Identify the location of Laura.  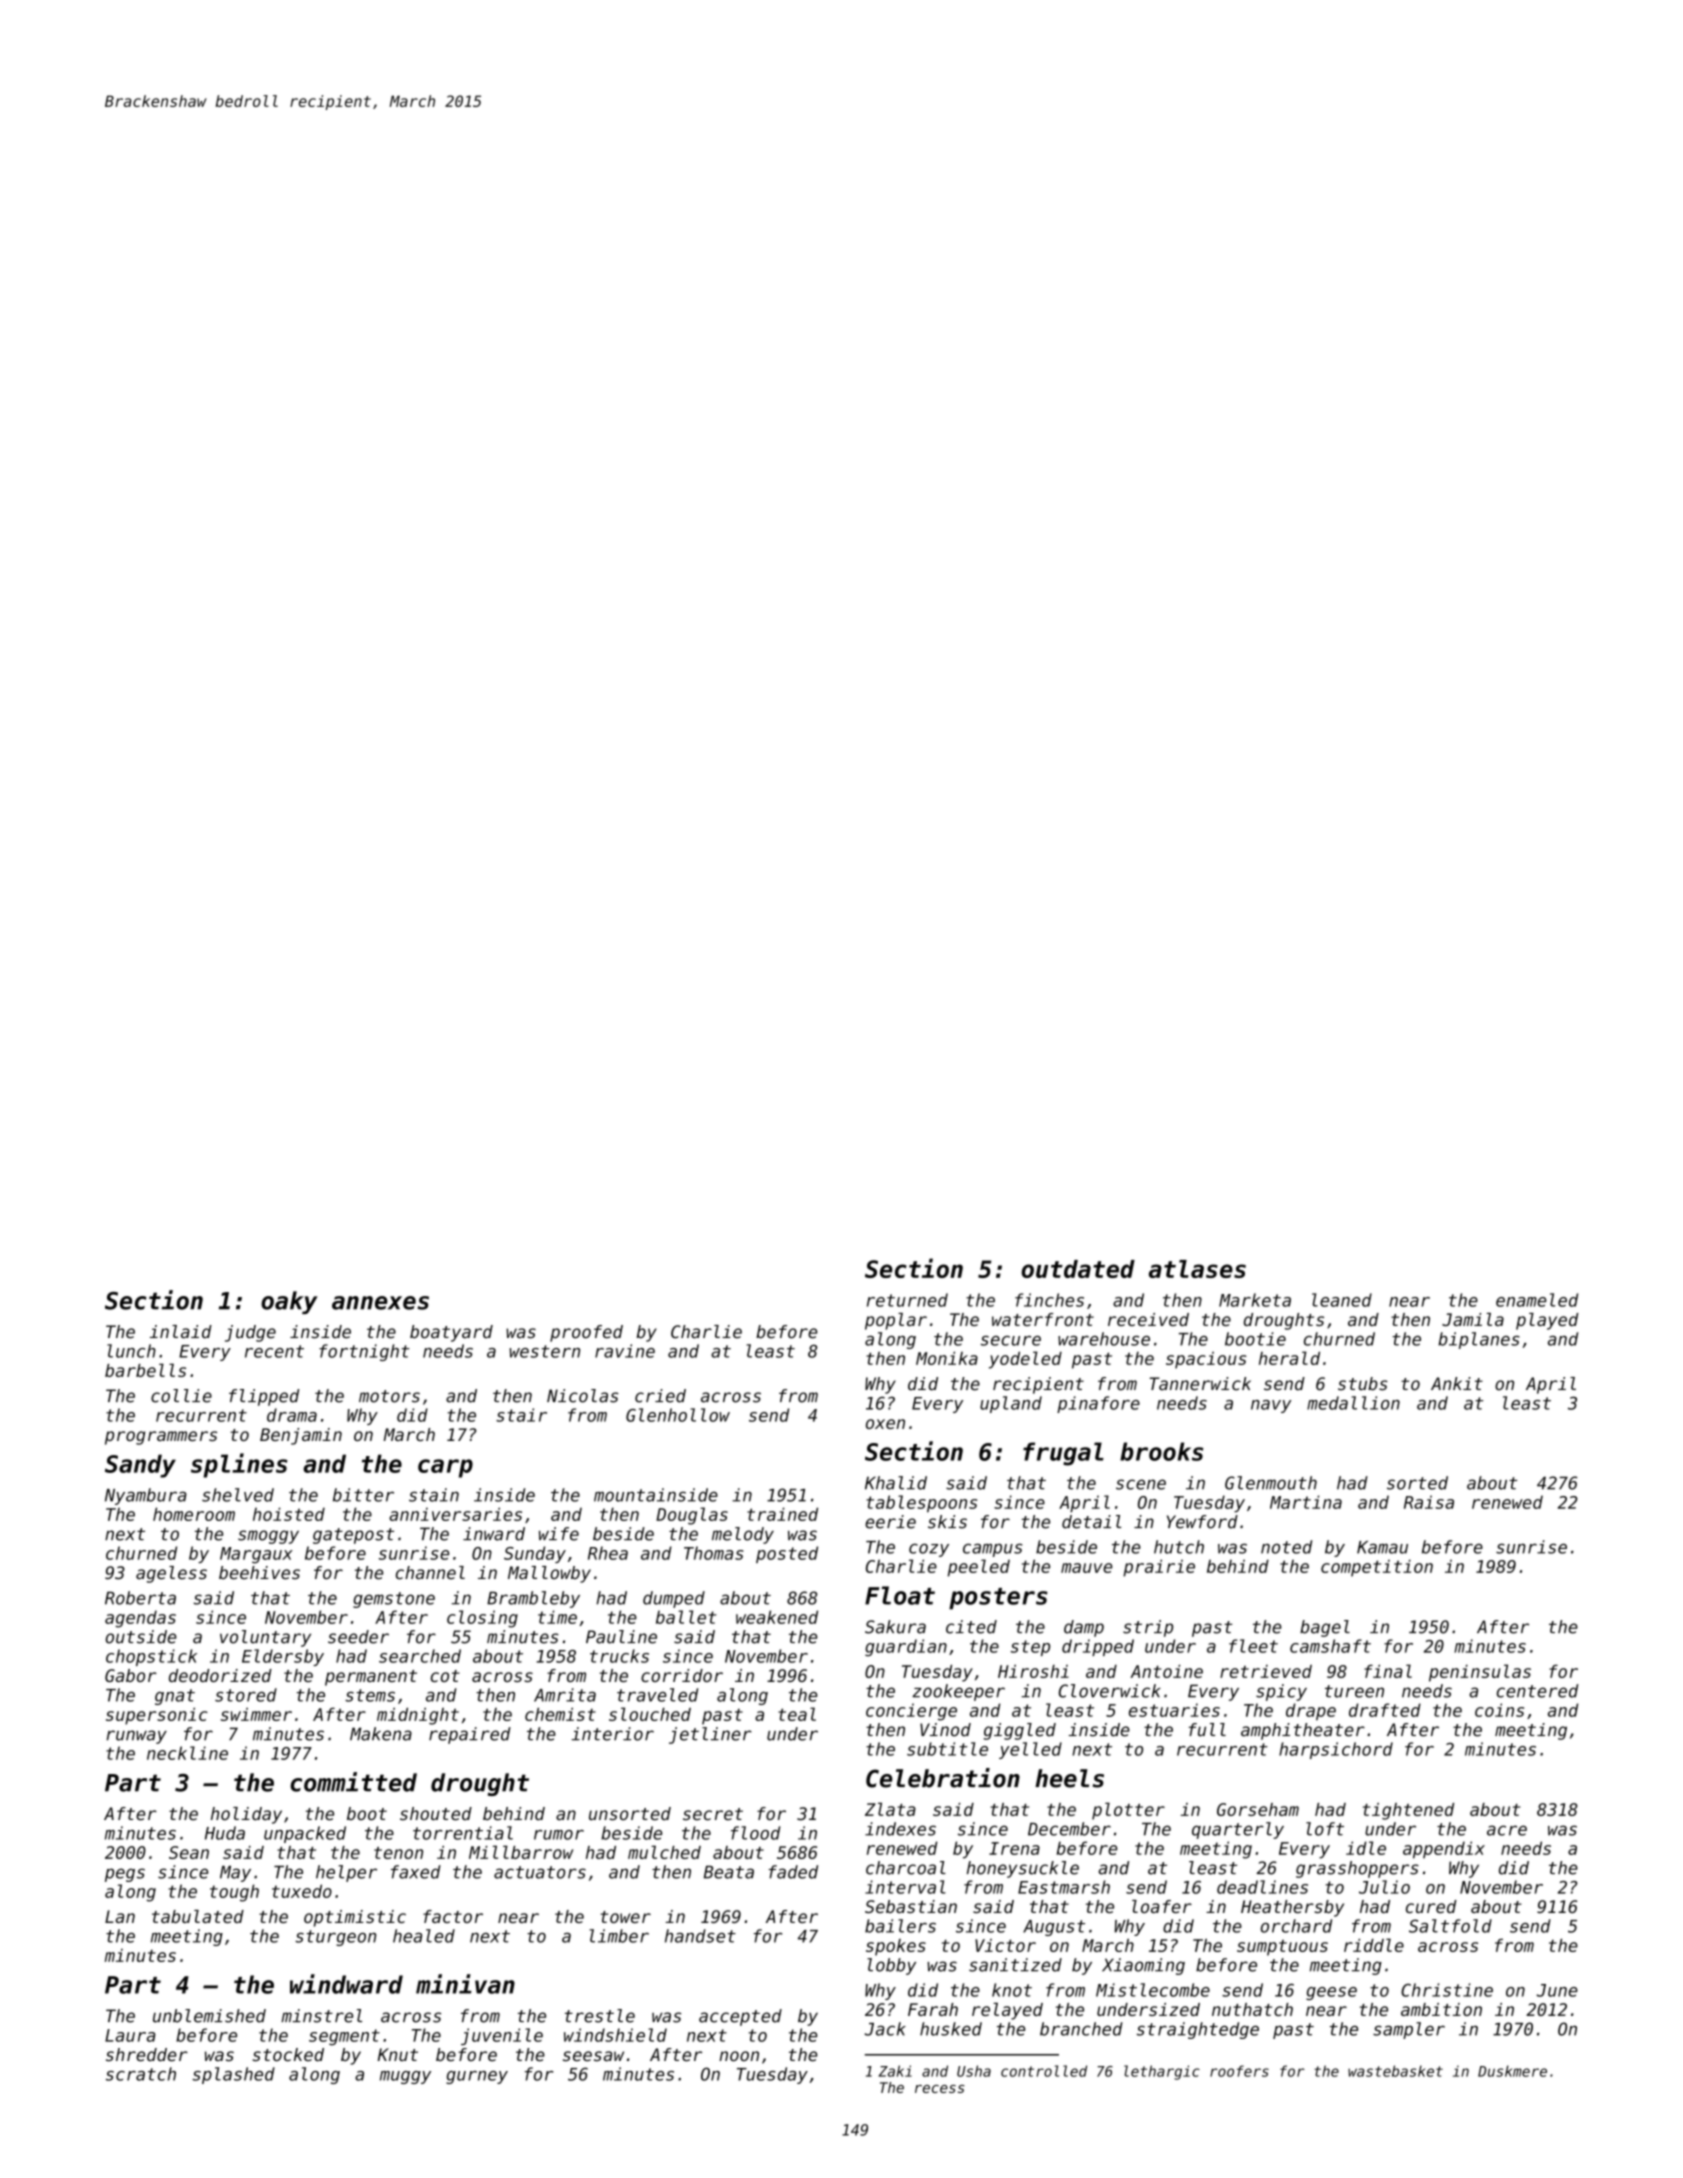
(130, 2035).
